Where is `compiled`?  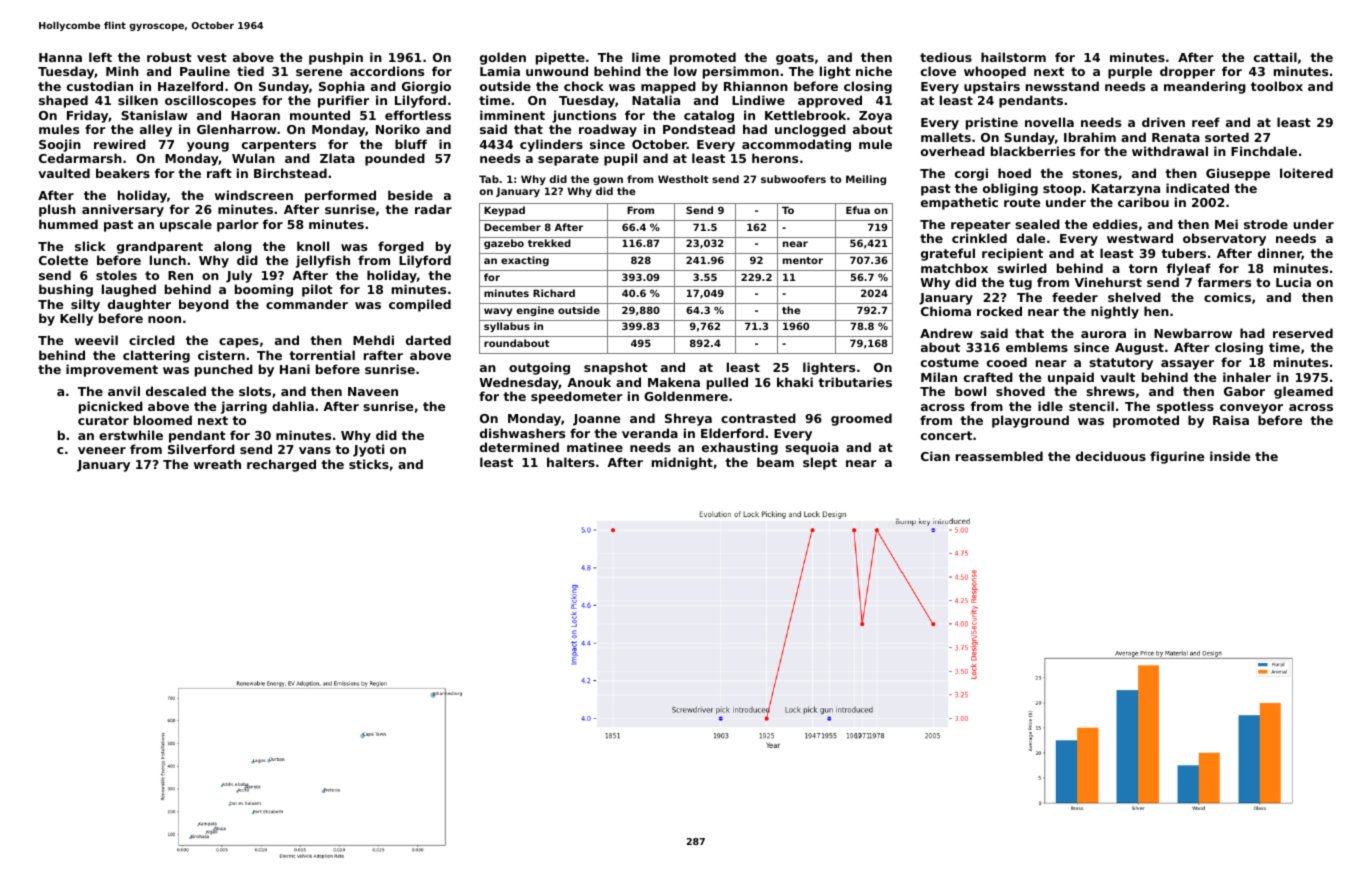
compiled is located at coordinates (420, 305).
